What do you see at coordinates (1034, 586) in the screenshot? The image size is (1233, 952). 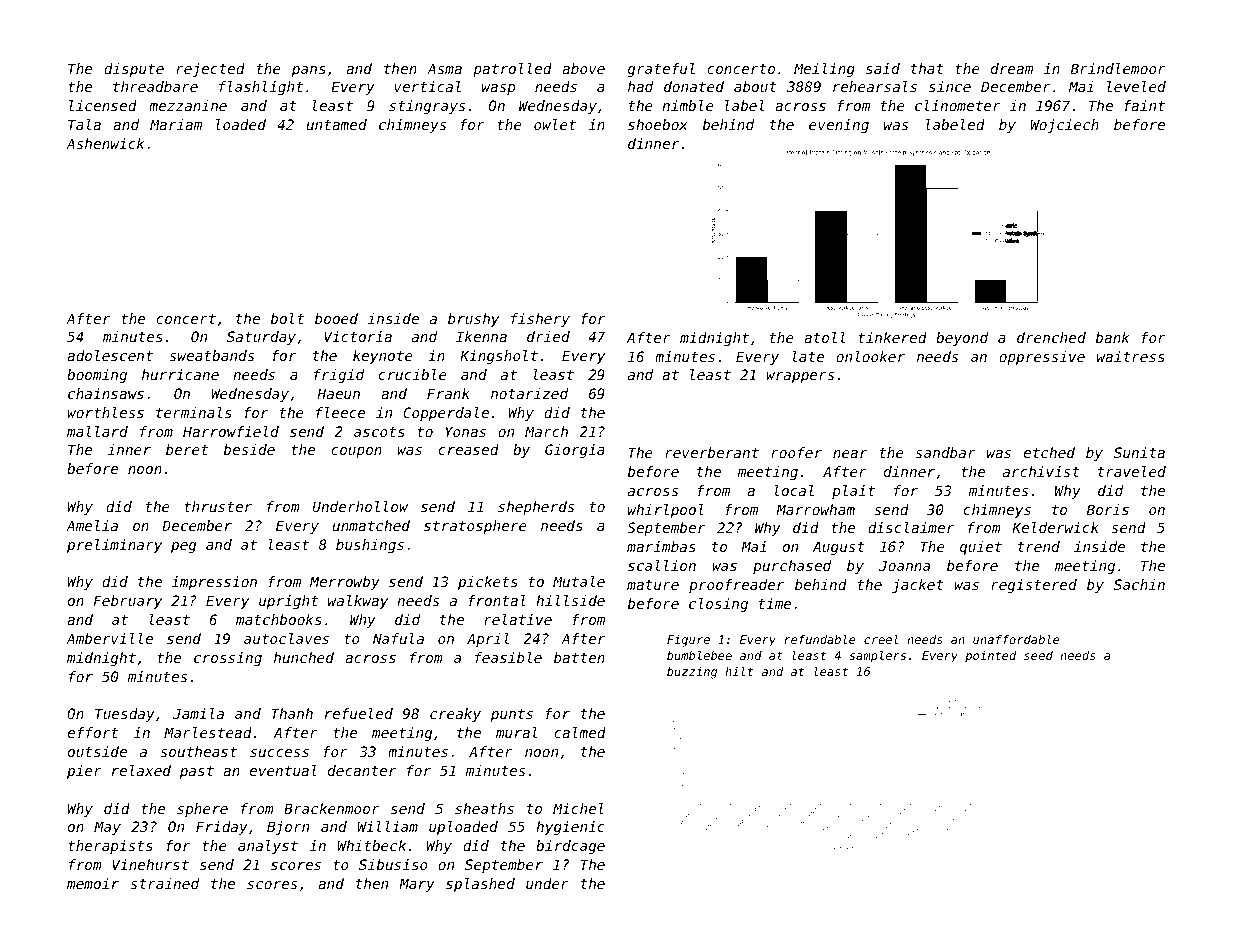 I see `registered` at bounding box center [1034, 586].
